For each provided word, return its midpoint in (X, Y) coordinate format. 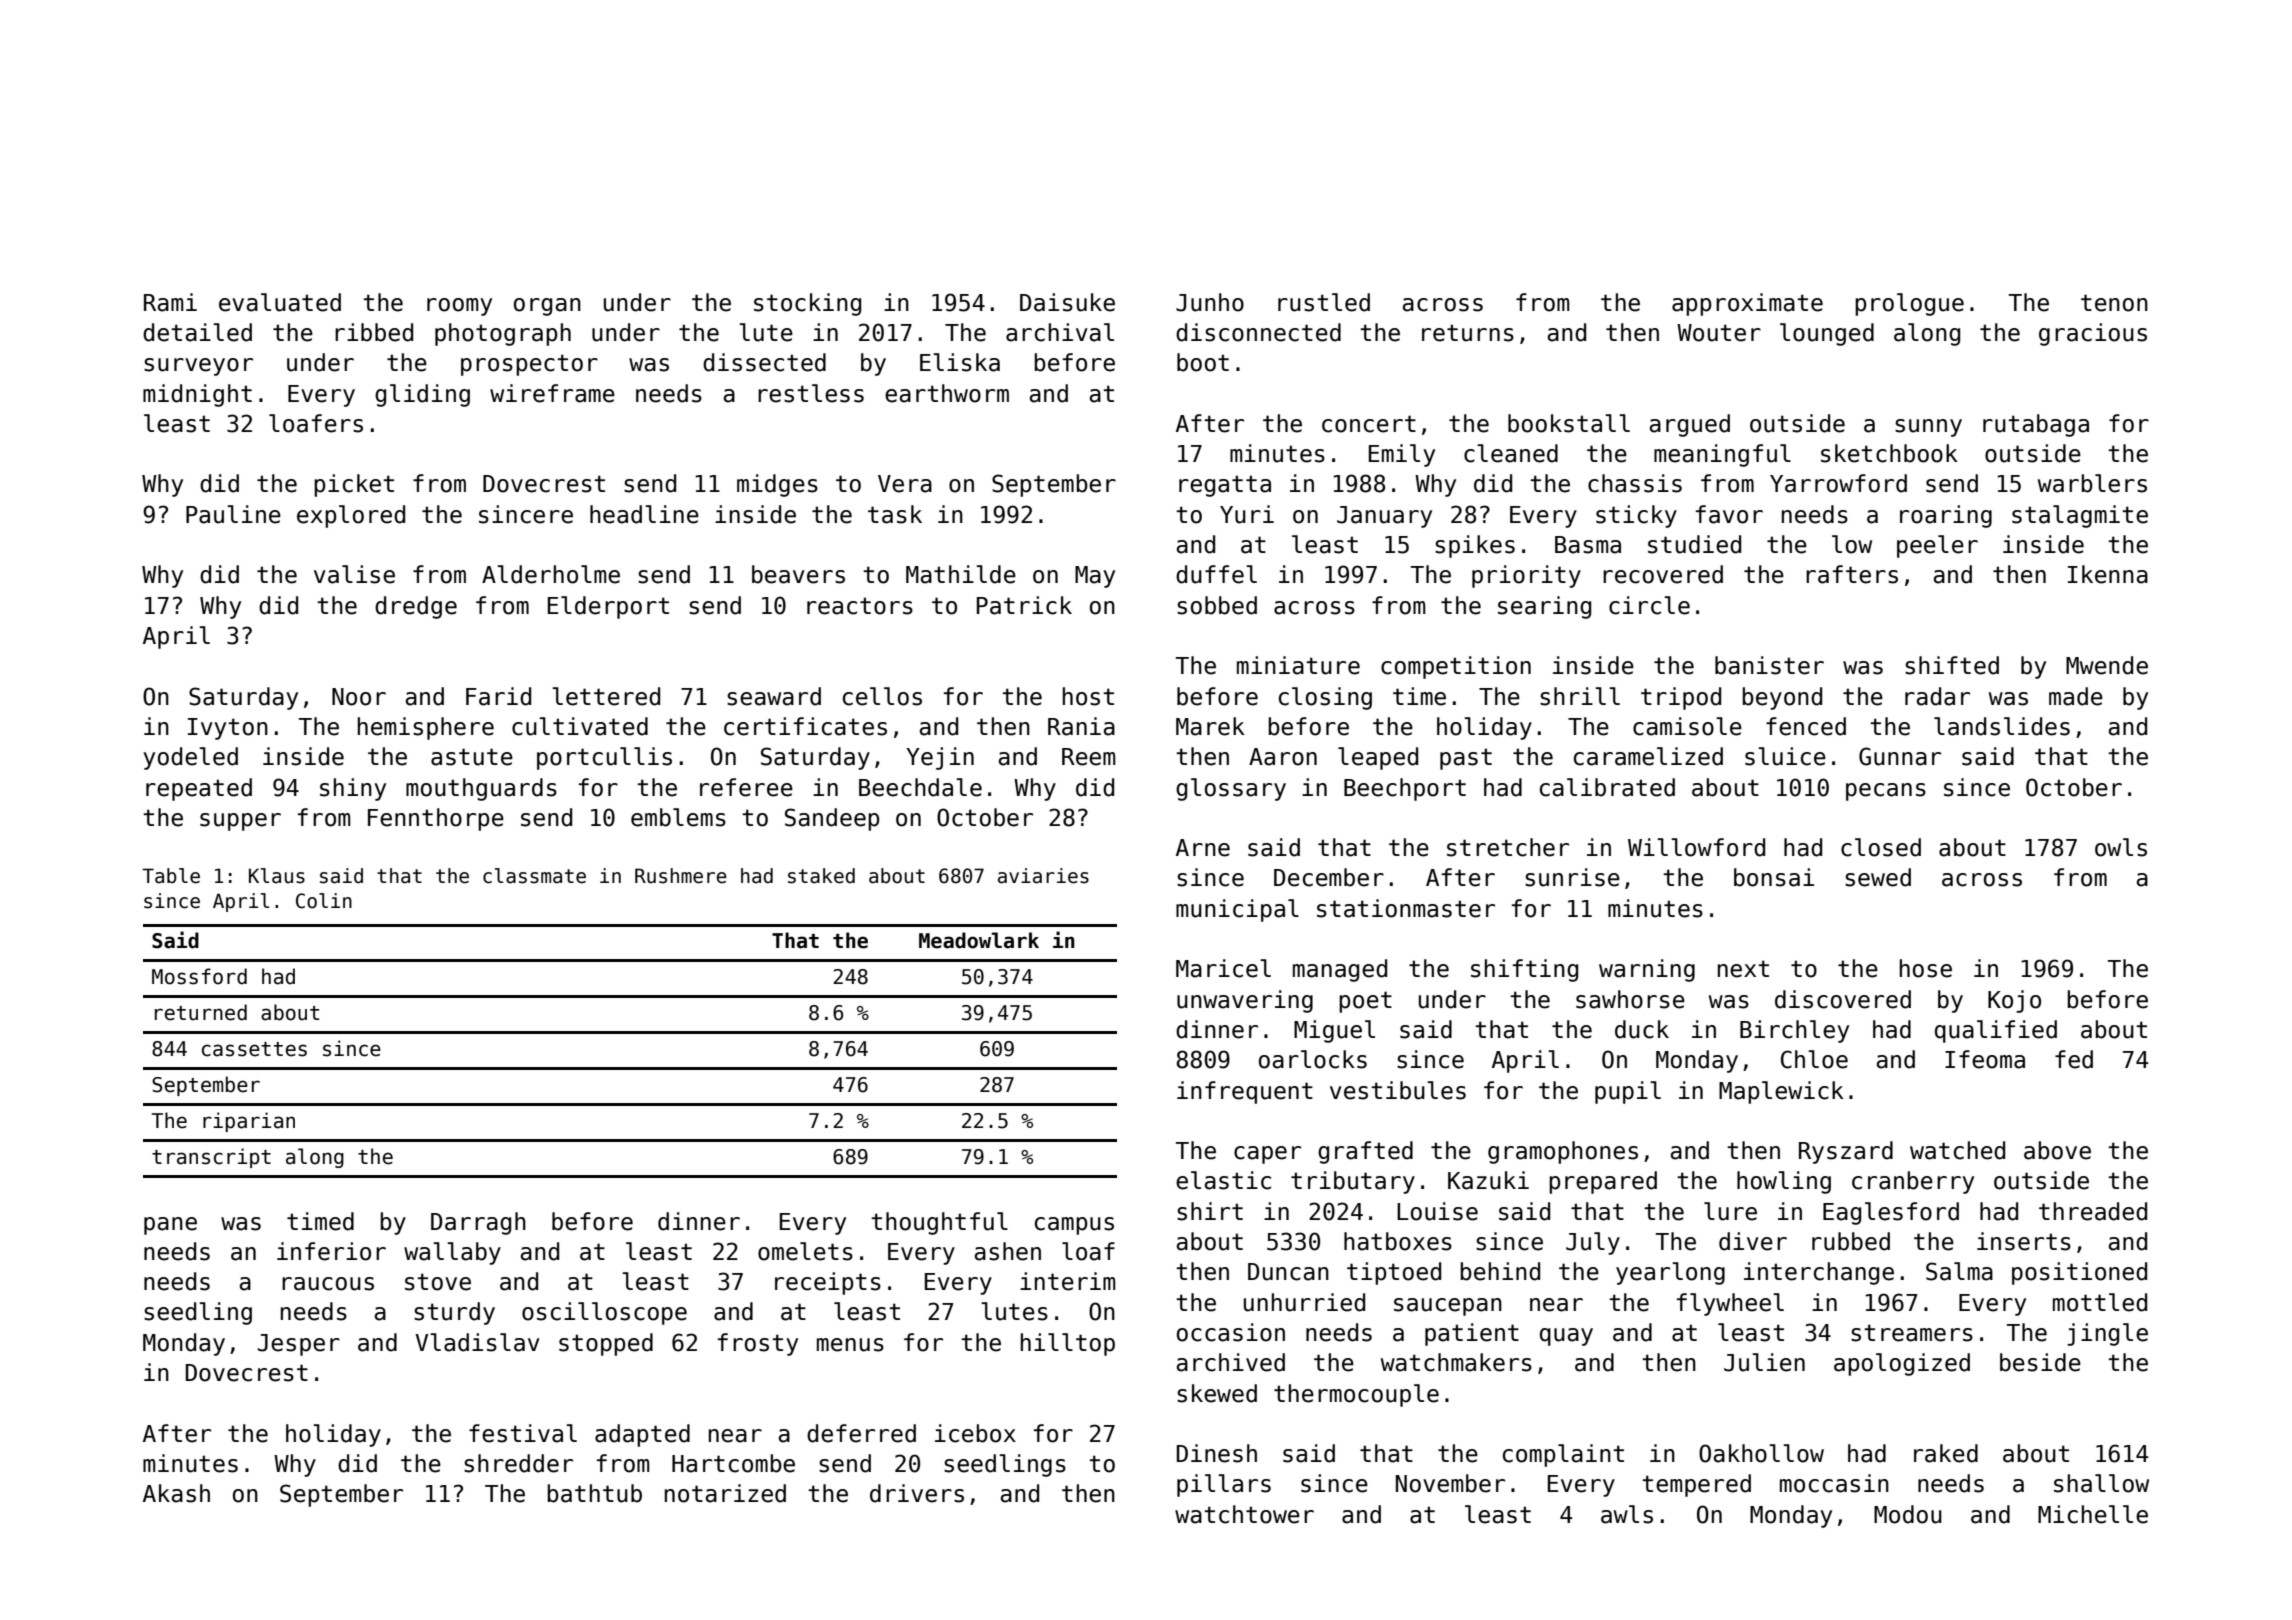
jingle (2107, 1334)
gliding (422, 395)
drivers (917, 1493)
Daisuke (1067, 302)
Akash (176, 1493)
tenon (2114, 303)
